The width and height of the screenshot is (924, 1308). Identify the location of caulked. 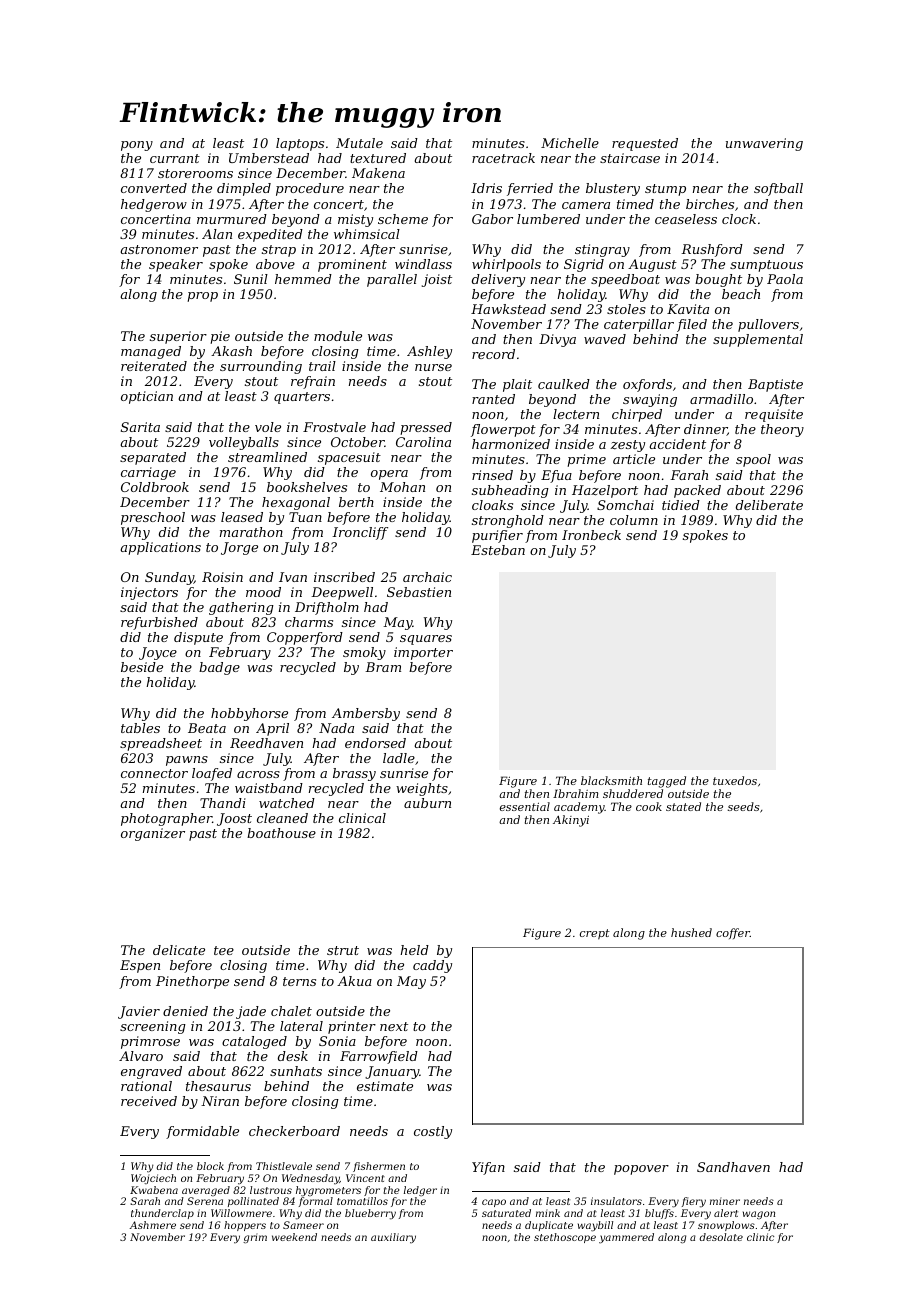
(564, 384).
